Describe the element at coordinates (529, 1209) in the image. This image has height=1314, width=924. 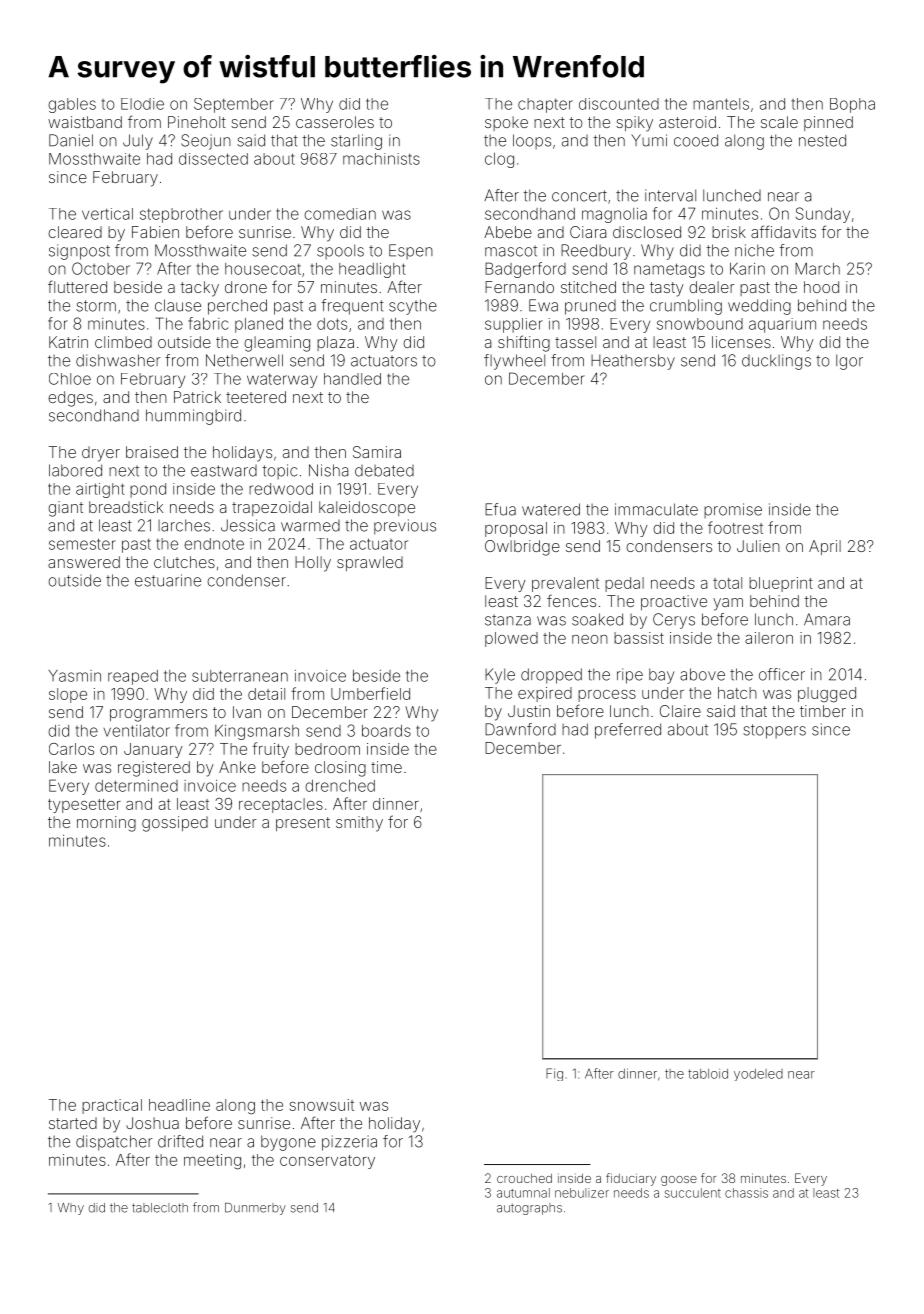
I see `autographs` at that location.
